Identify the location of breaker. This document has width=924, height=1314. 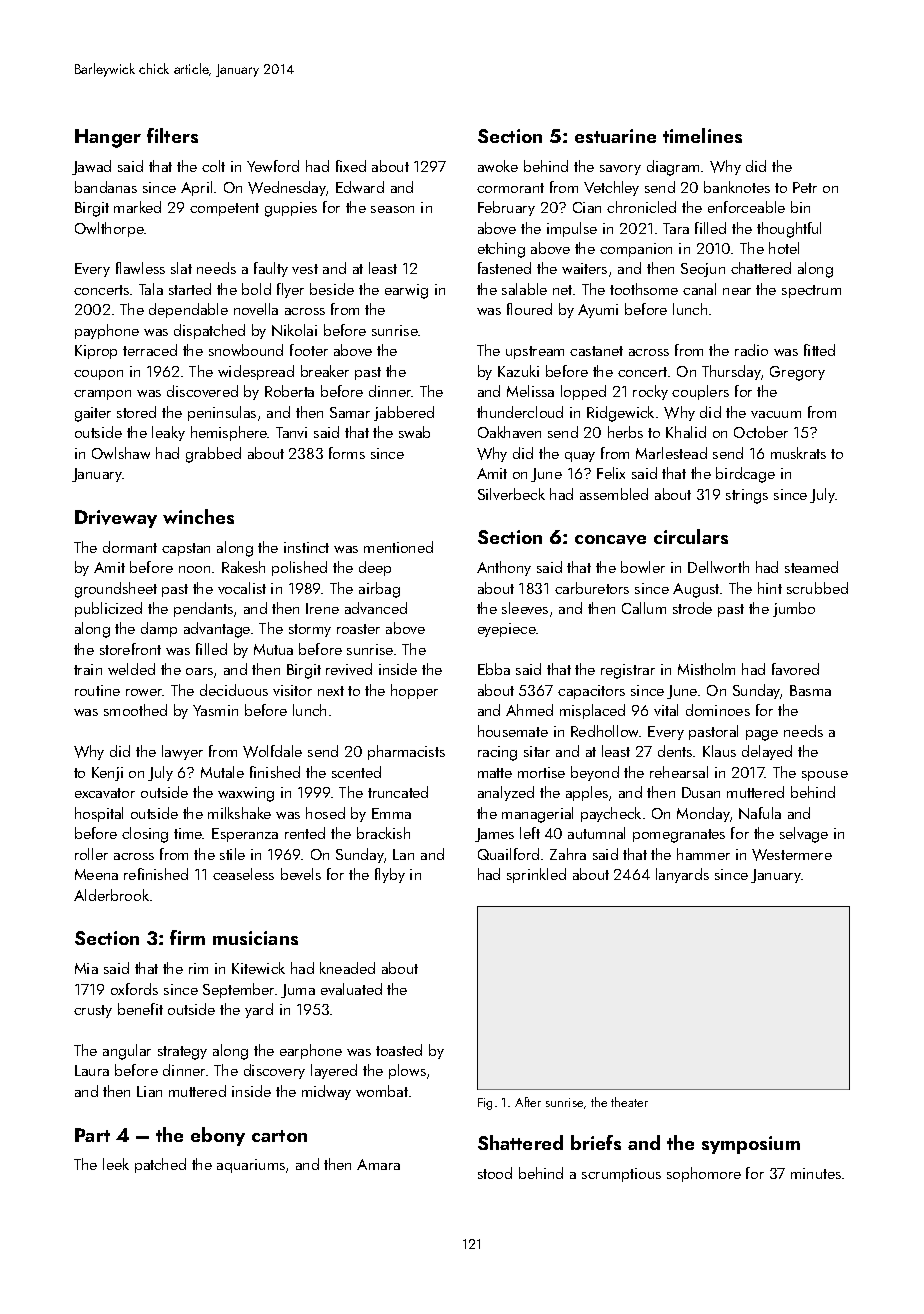
(325, 371).
